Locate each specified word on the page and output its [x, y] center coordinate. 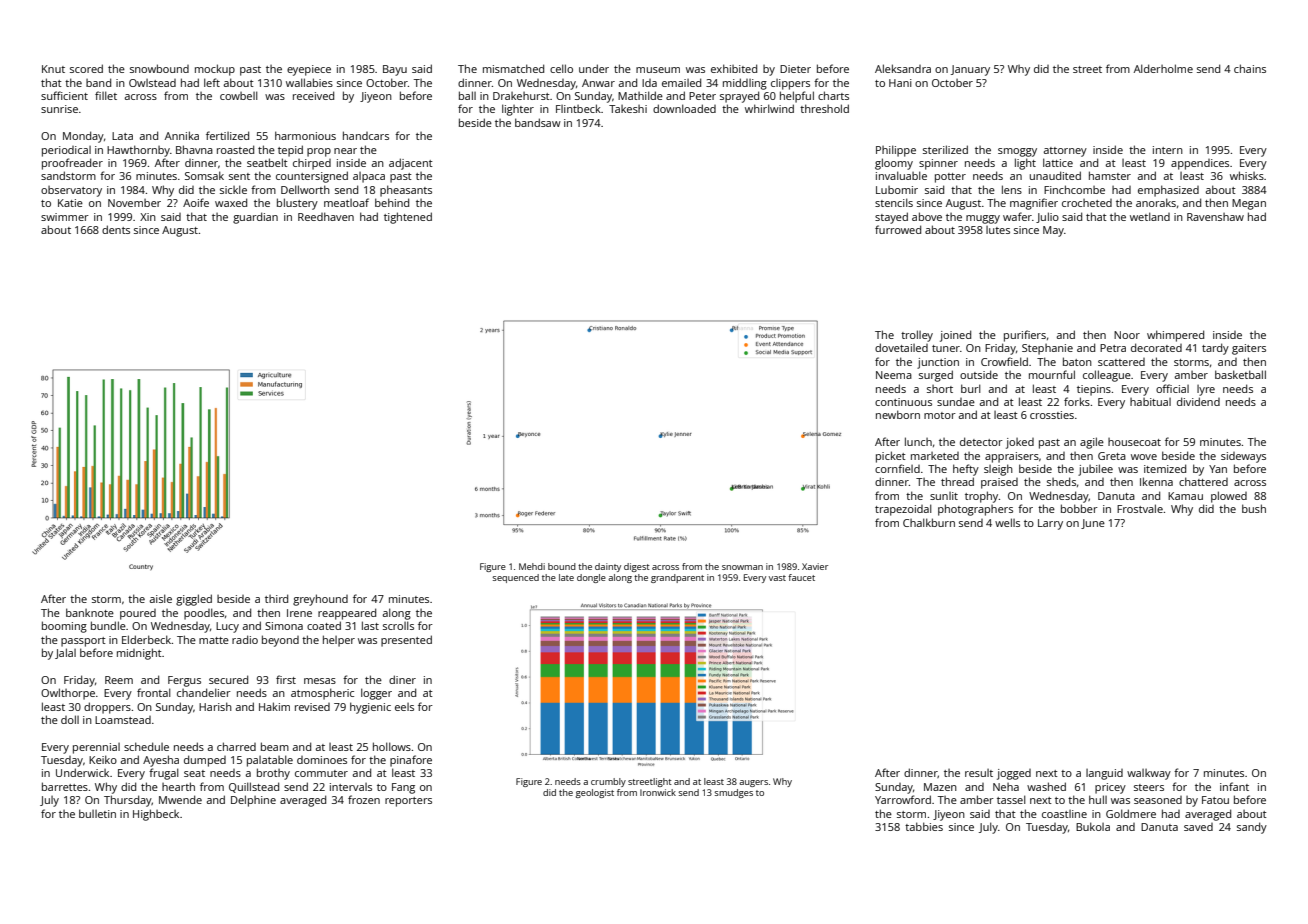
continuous [903, 402]
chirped [312, 164]
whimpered [1175, 336]
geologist [595, 793]
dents [116, 229]
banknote [90, 612]
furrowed [898, 229]
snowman [742, 567]
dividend [1198, 401]
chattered [1203, 481]
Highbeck [156, 815]
